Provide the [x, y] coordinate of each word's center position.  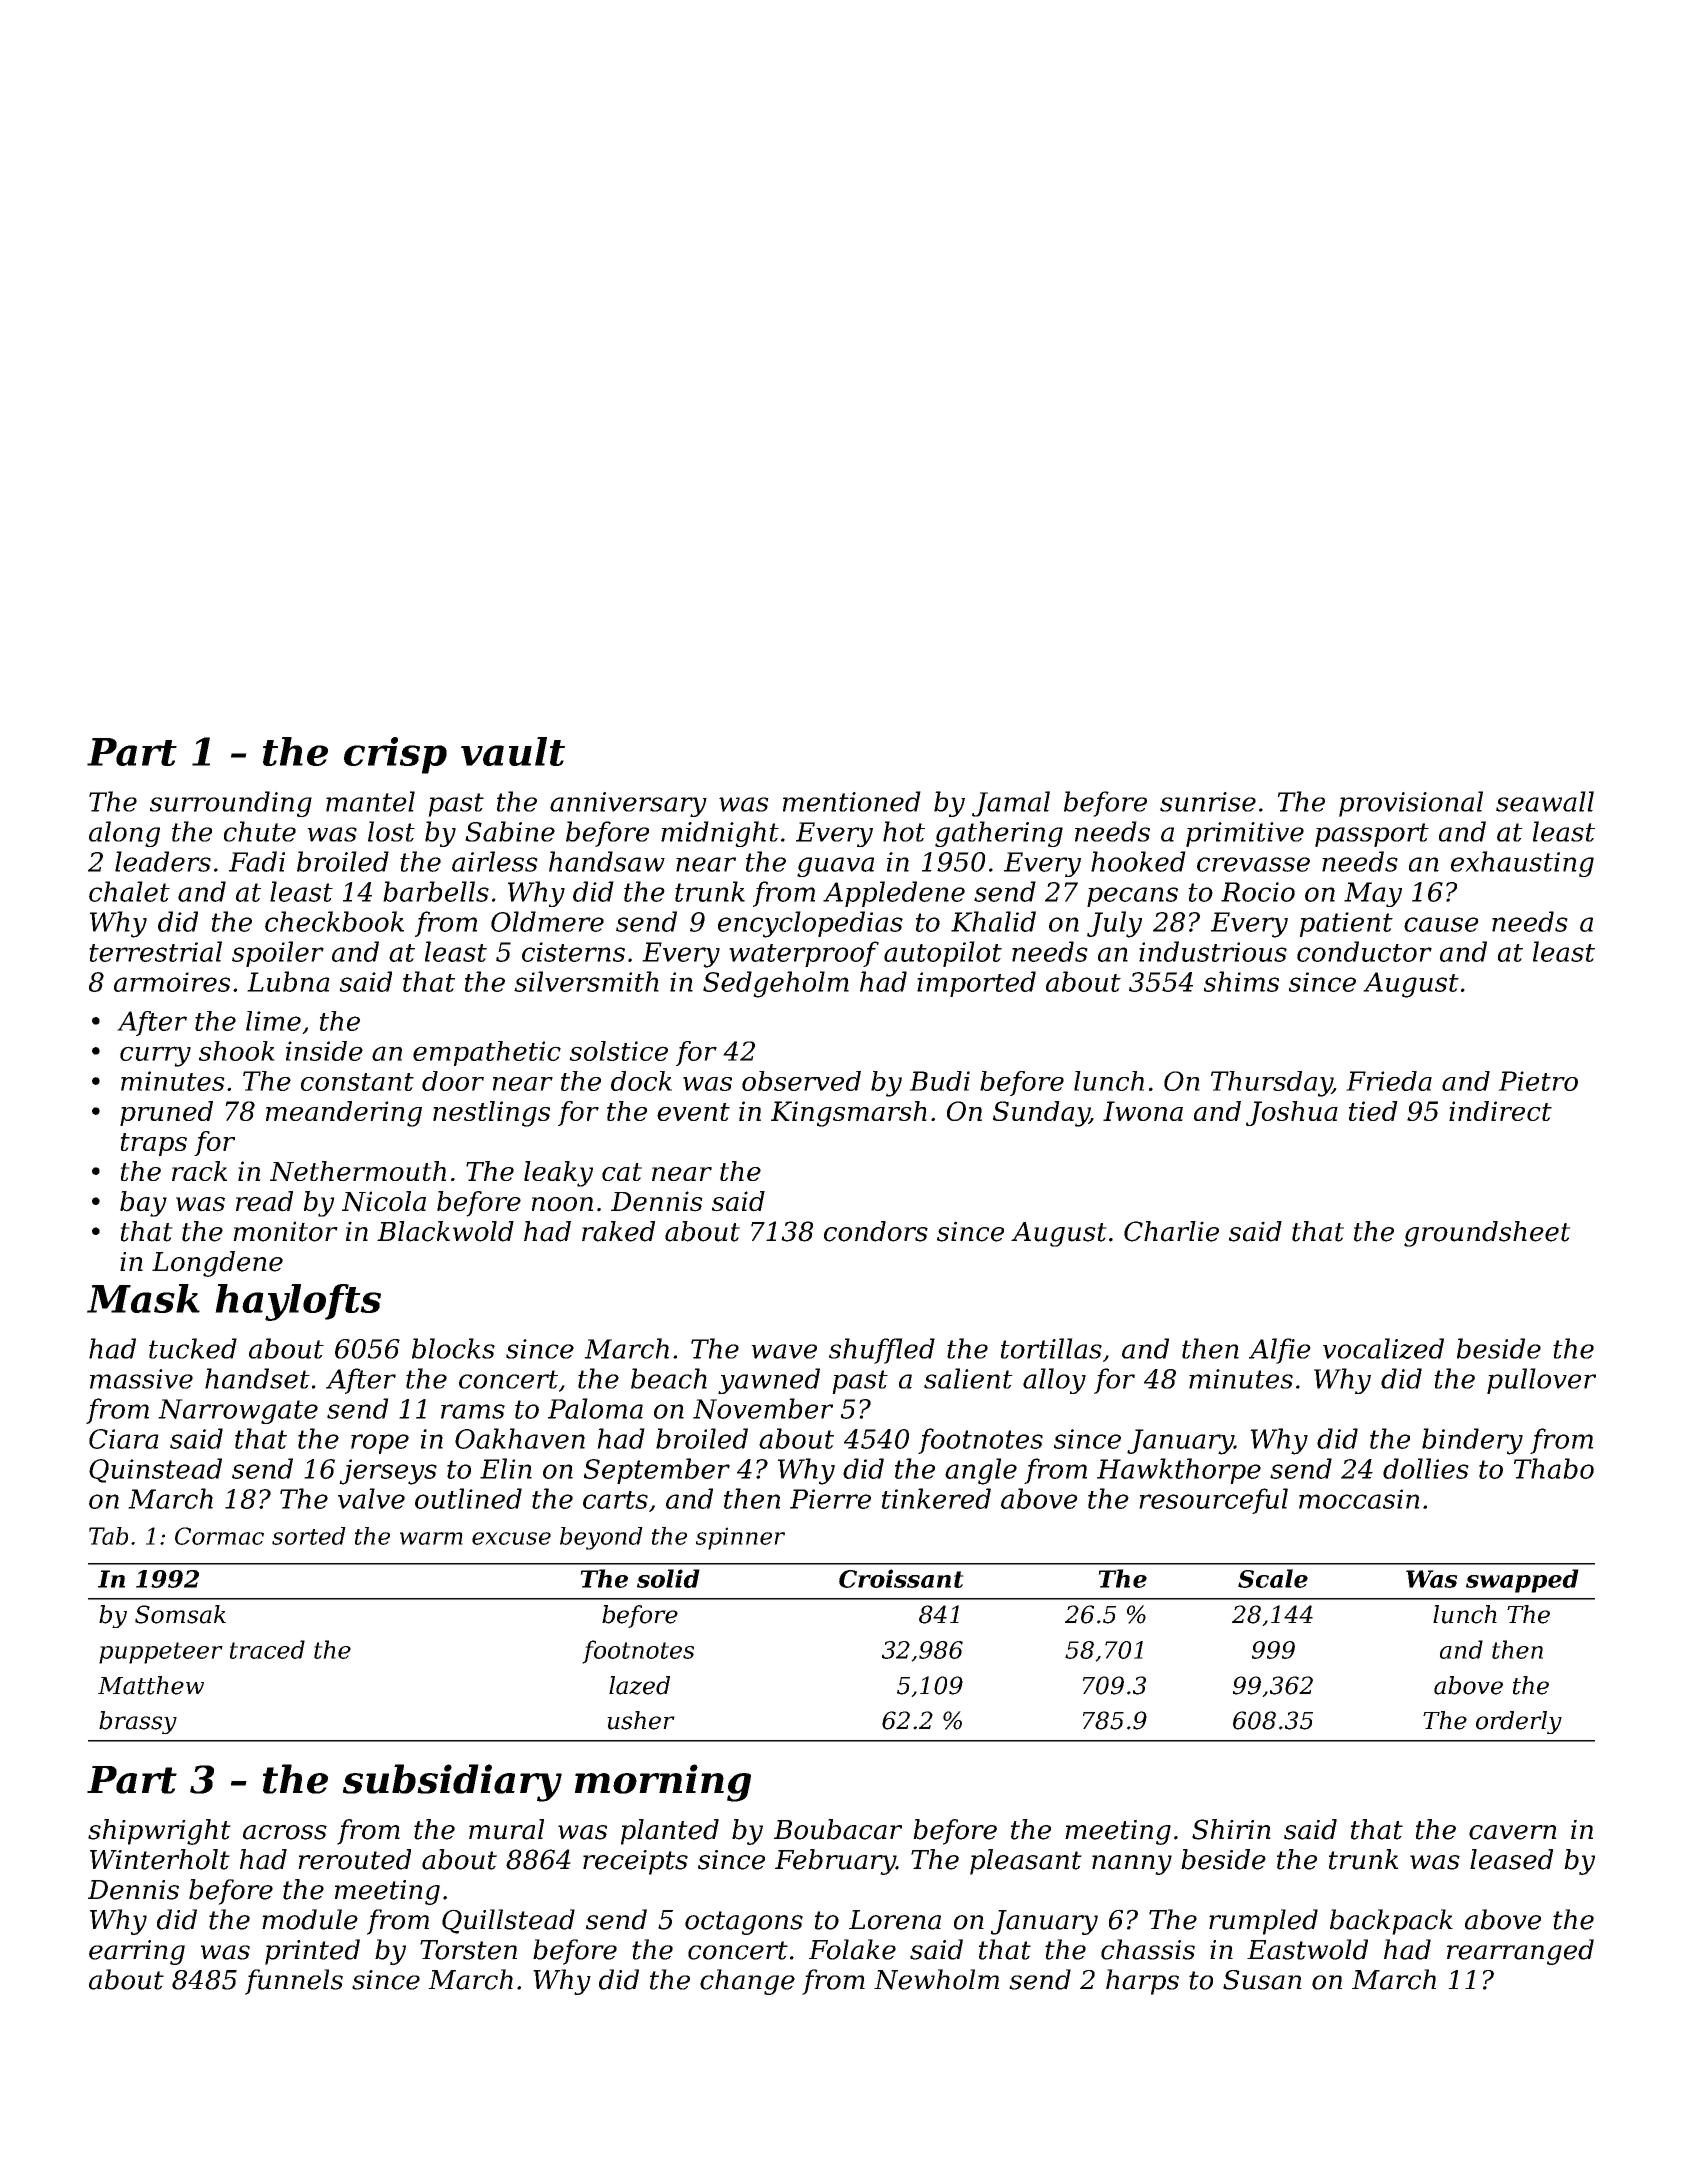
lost [391, 831]
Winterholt [160, 1859]
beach [669, 1378]
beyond [601, 1538]
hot [904, 831]
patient [1346, 924]
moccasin [1359, 1499]
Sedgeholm [776, 984]
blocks [453, 1348]
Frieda [1389, 1081]
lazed [639, 1685]
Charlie [1171, 1231]
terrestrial [155, 951]
